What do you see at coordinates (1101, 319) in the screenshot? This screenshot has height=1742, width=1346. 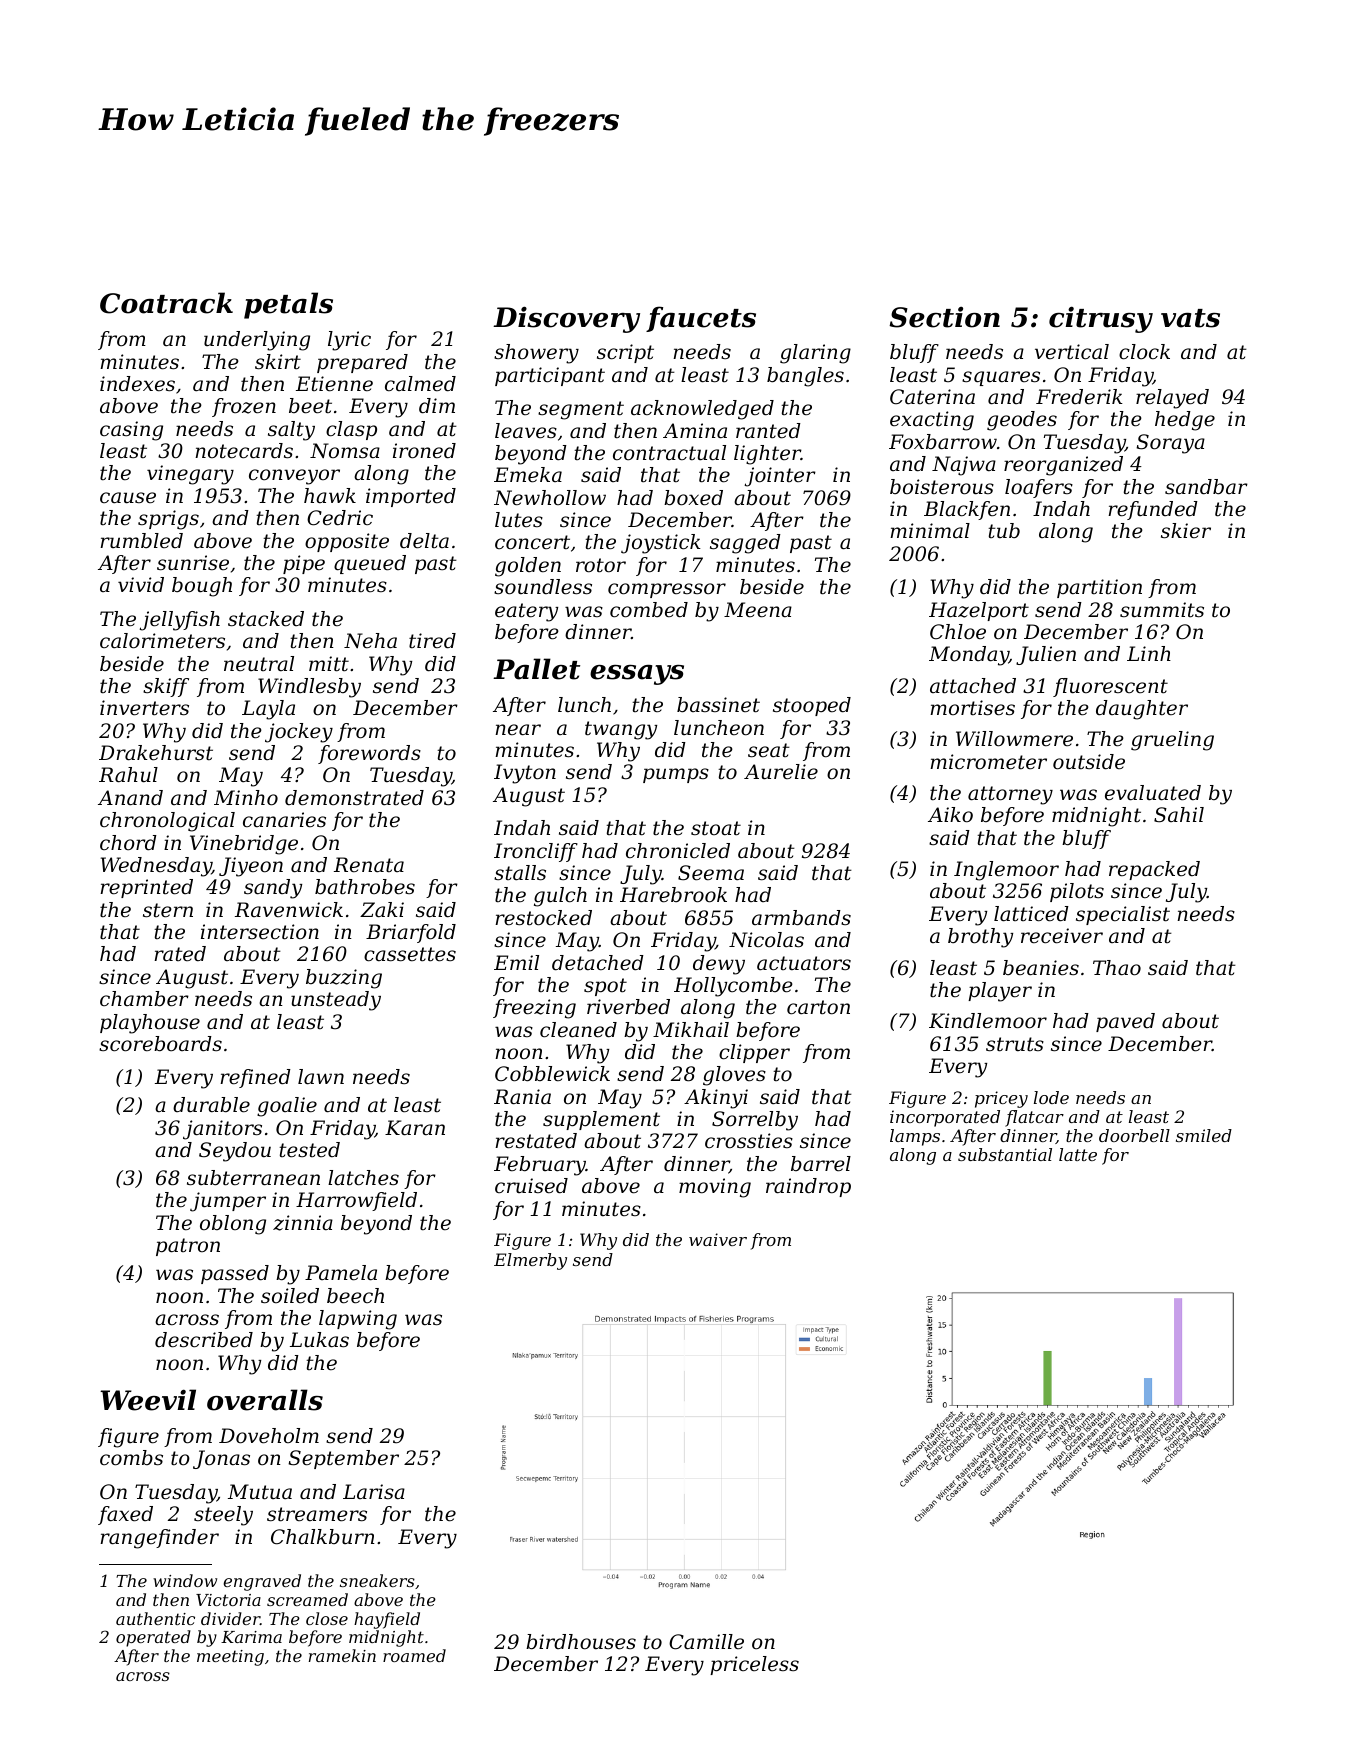 I see `citrusy` at bounding box center [1101, 319].
